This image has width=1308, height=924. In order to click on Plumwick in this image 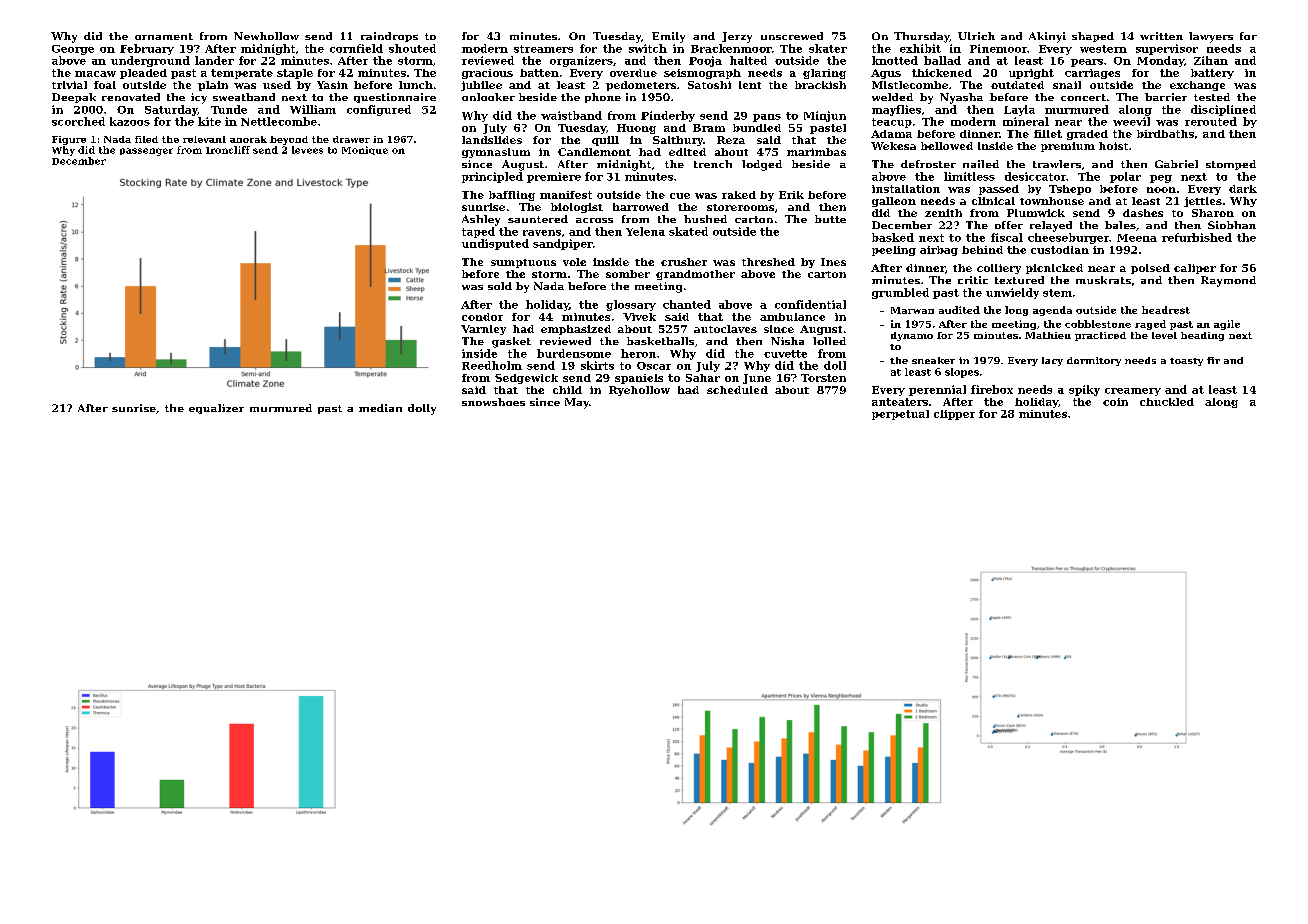, I will do `click(1036, 213)`.
